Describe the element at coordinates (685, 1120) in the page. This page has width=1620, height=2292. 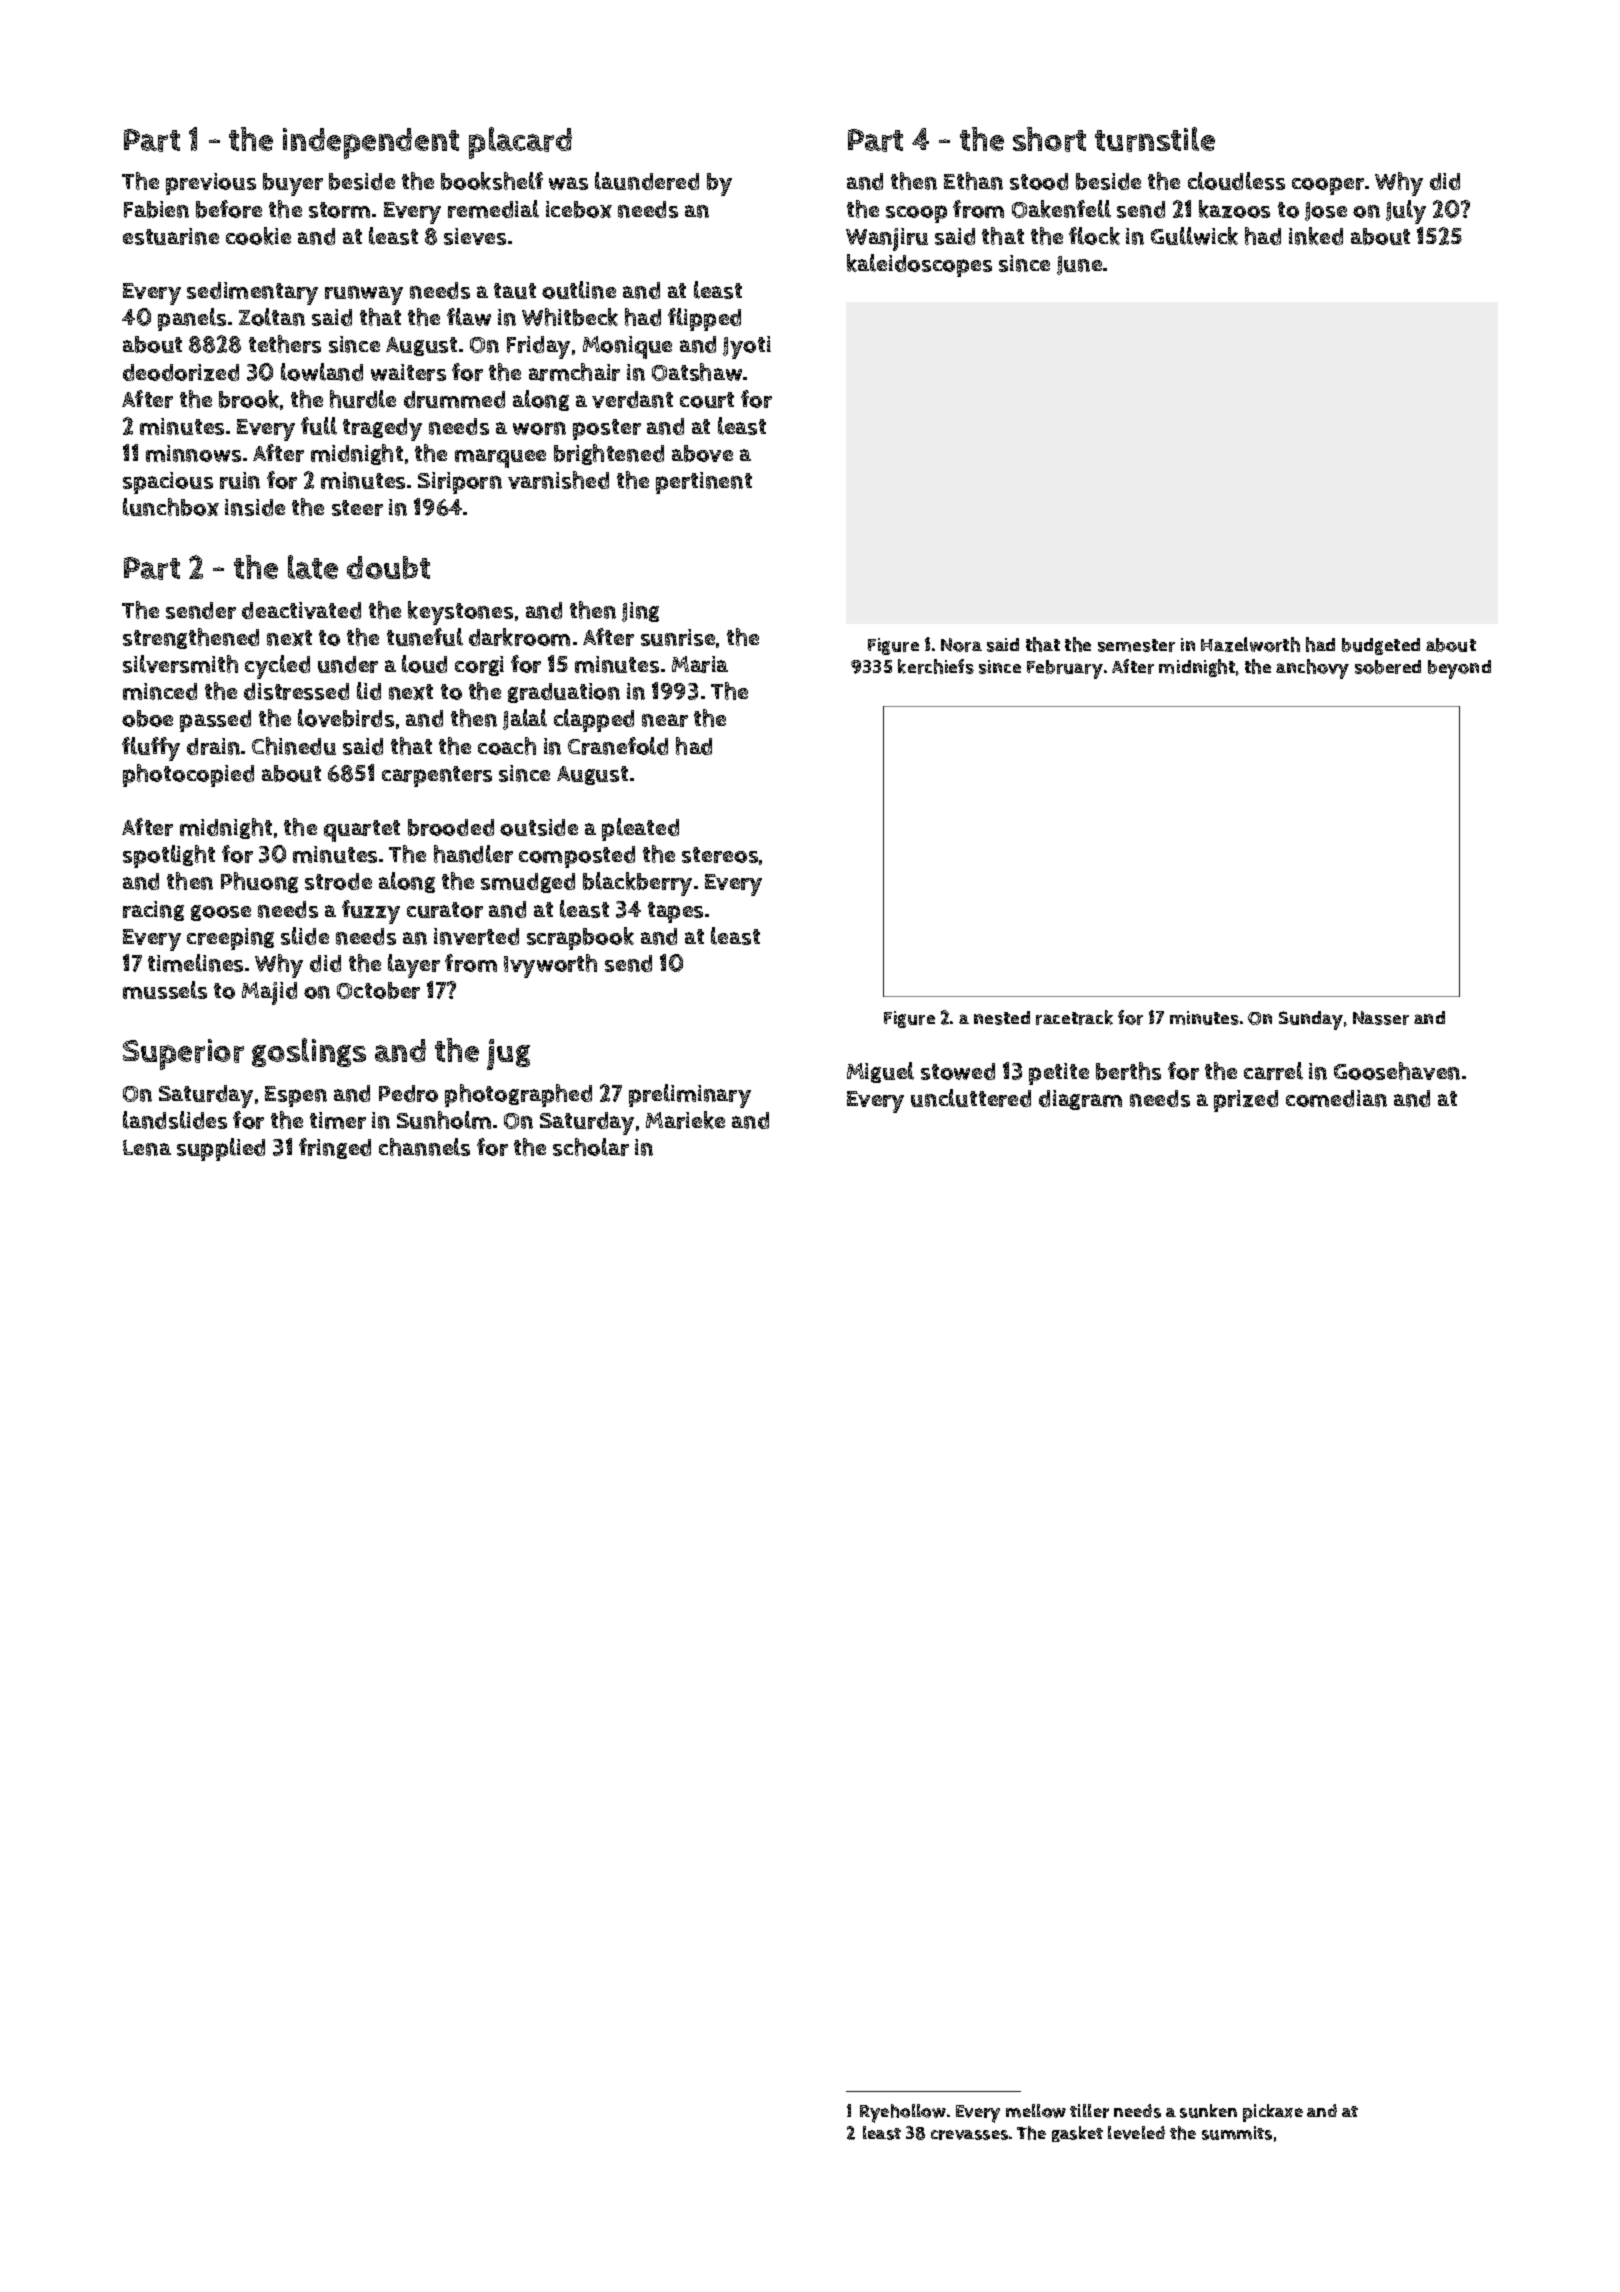
I see `Marieke` at that location.
